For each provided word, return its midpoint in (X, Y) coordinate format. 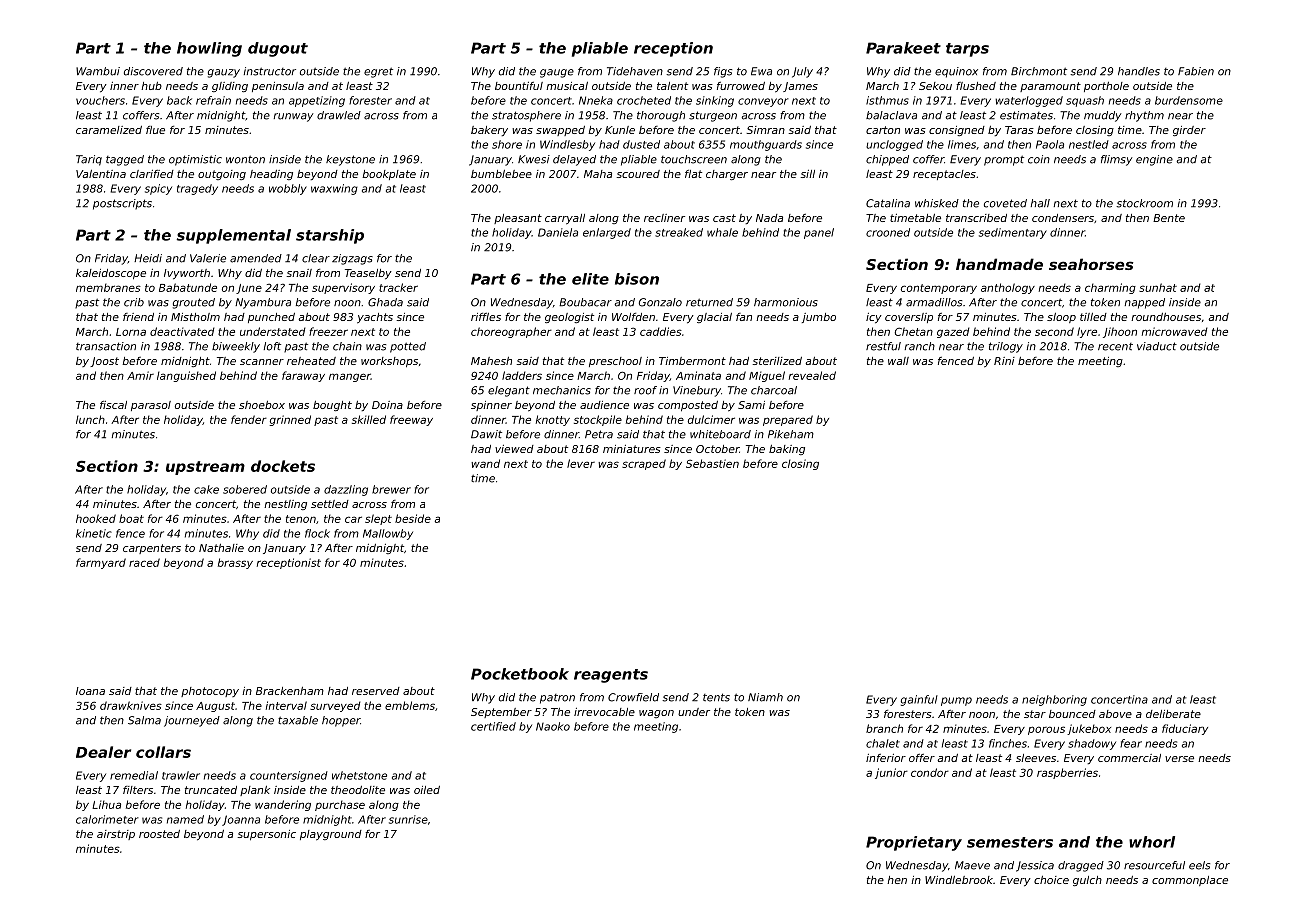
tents (716, 697)
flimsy (1116, 160)
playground (331, 835)
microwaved (1175, 331)
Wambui (98, 71)
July (802, 72)
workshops (389, 362)
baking (787, 450)
